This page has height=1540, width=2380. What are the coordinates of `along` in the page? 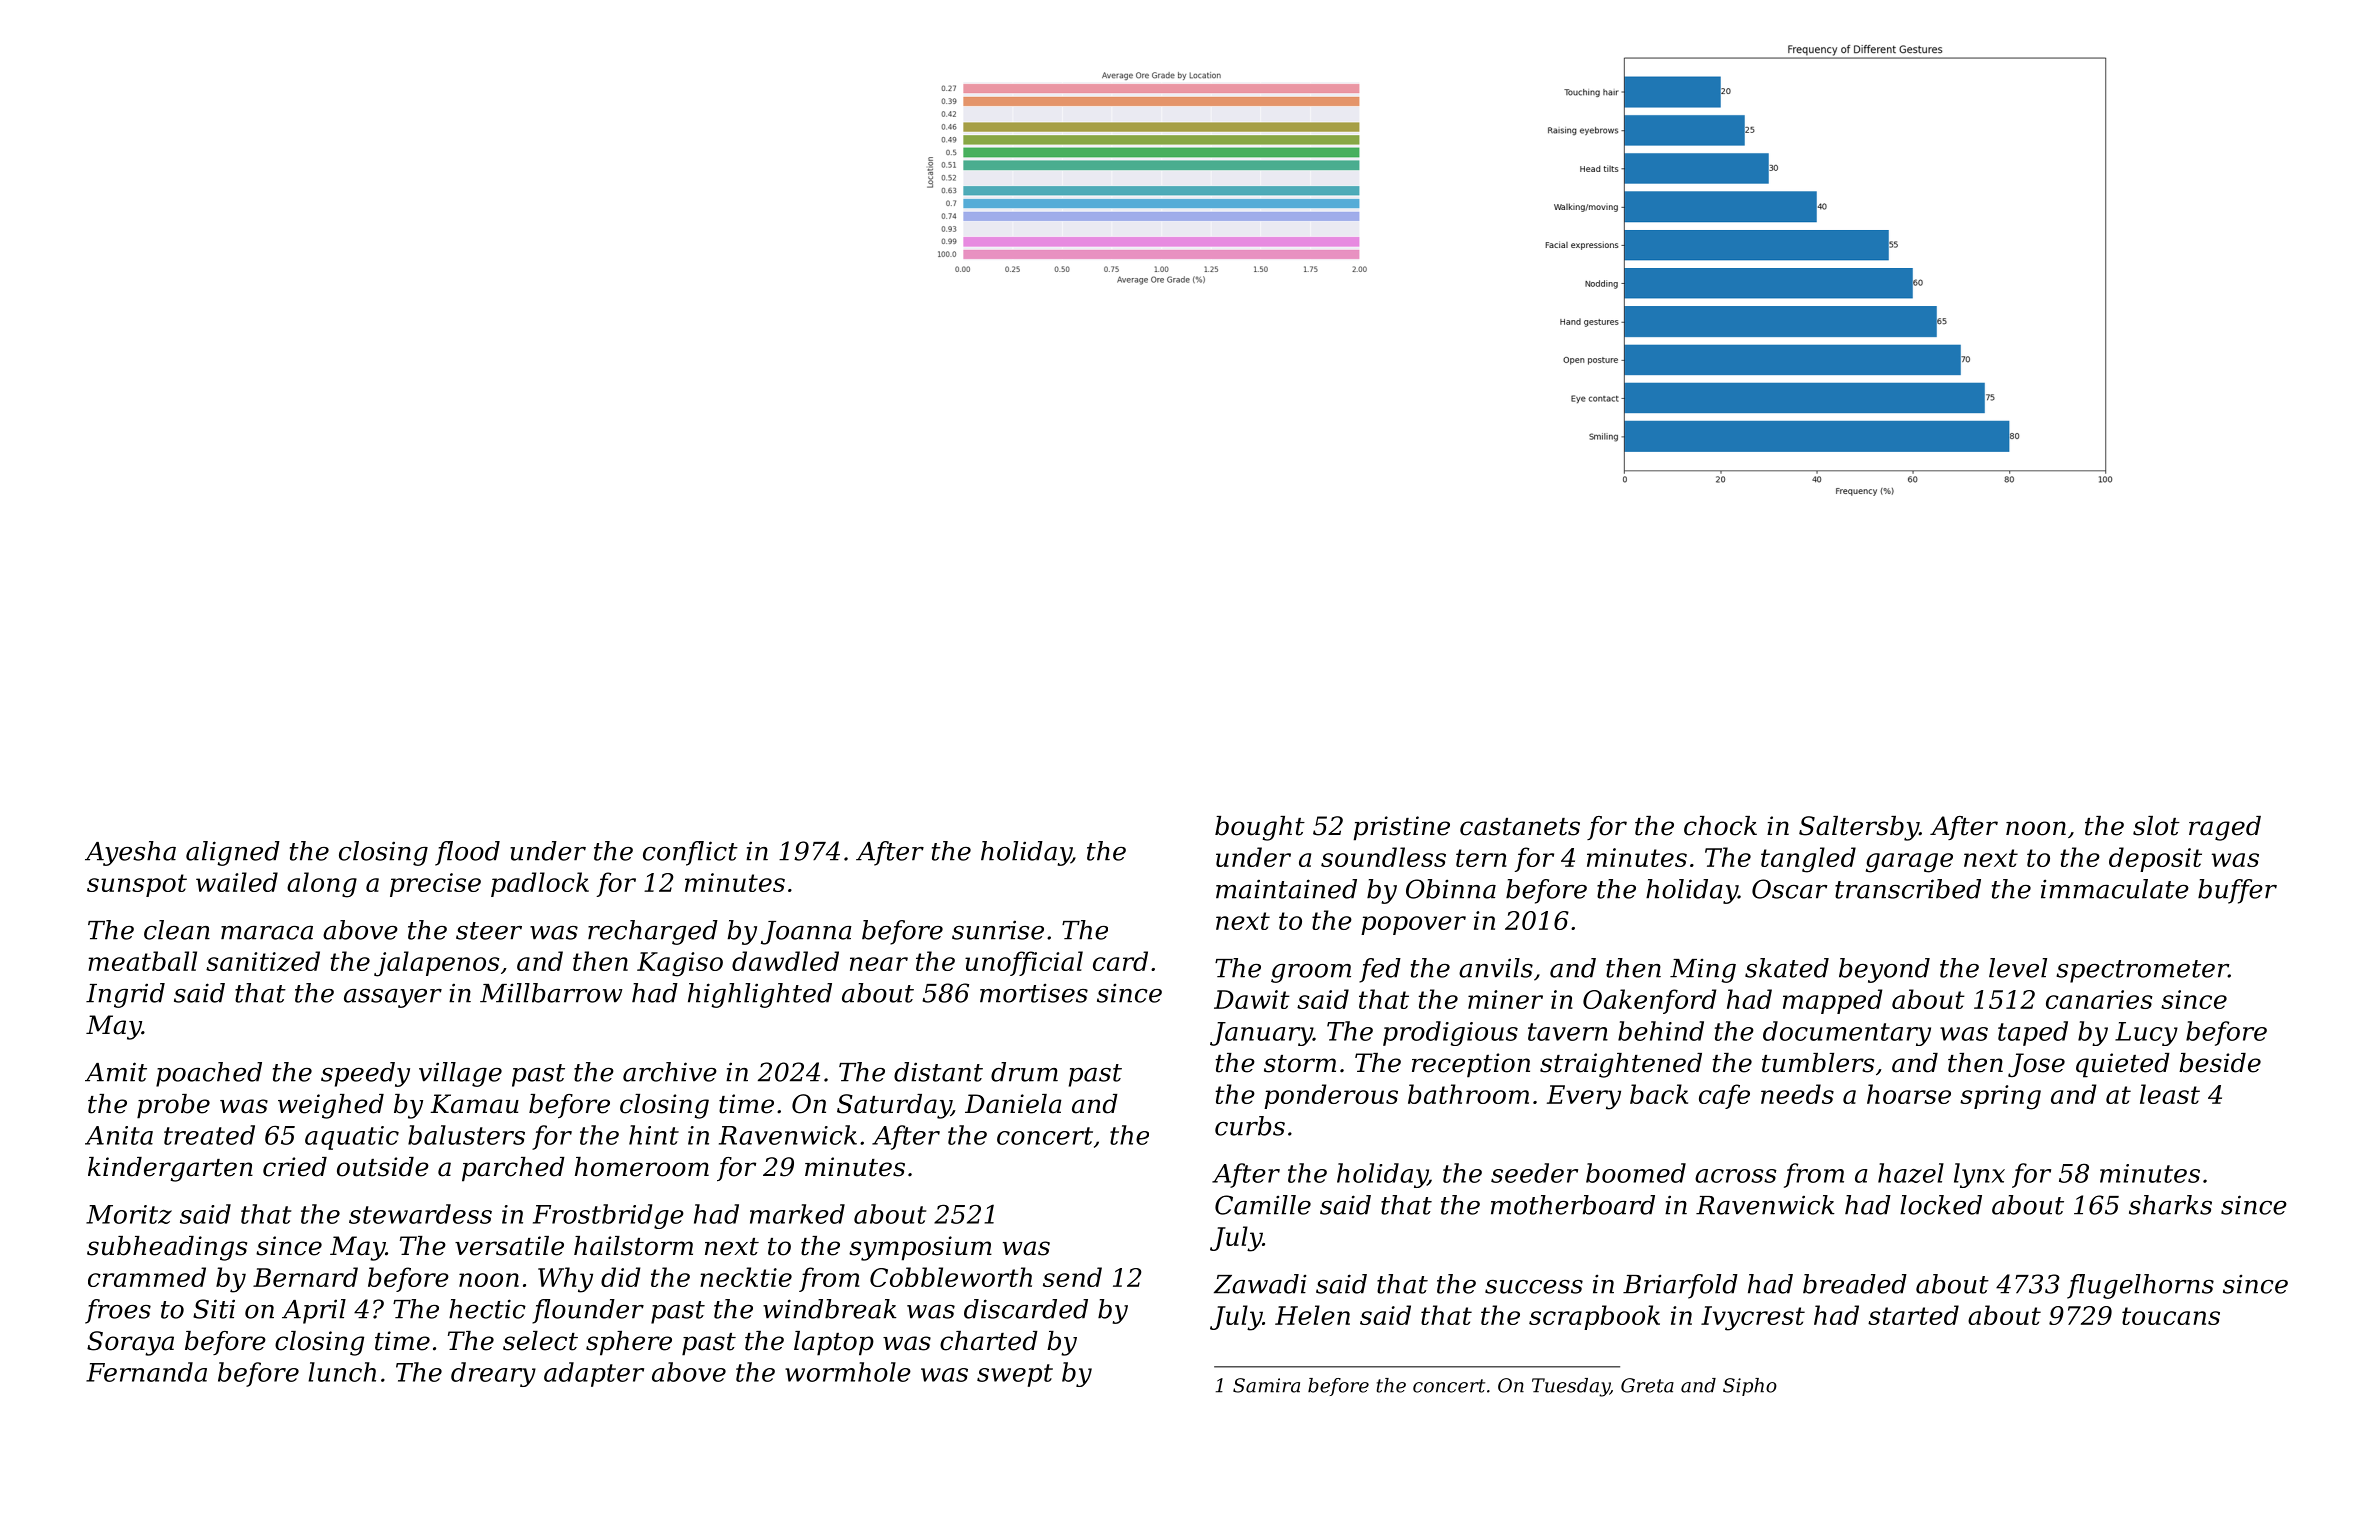 It's located at (322, 885).
